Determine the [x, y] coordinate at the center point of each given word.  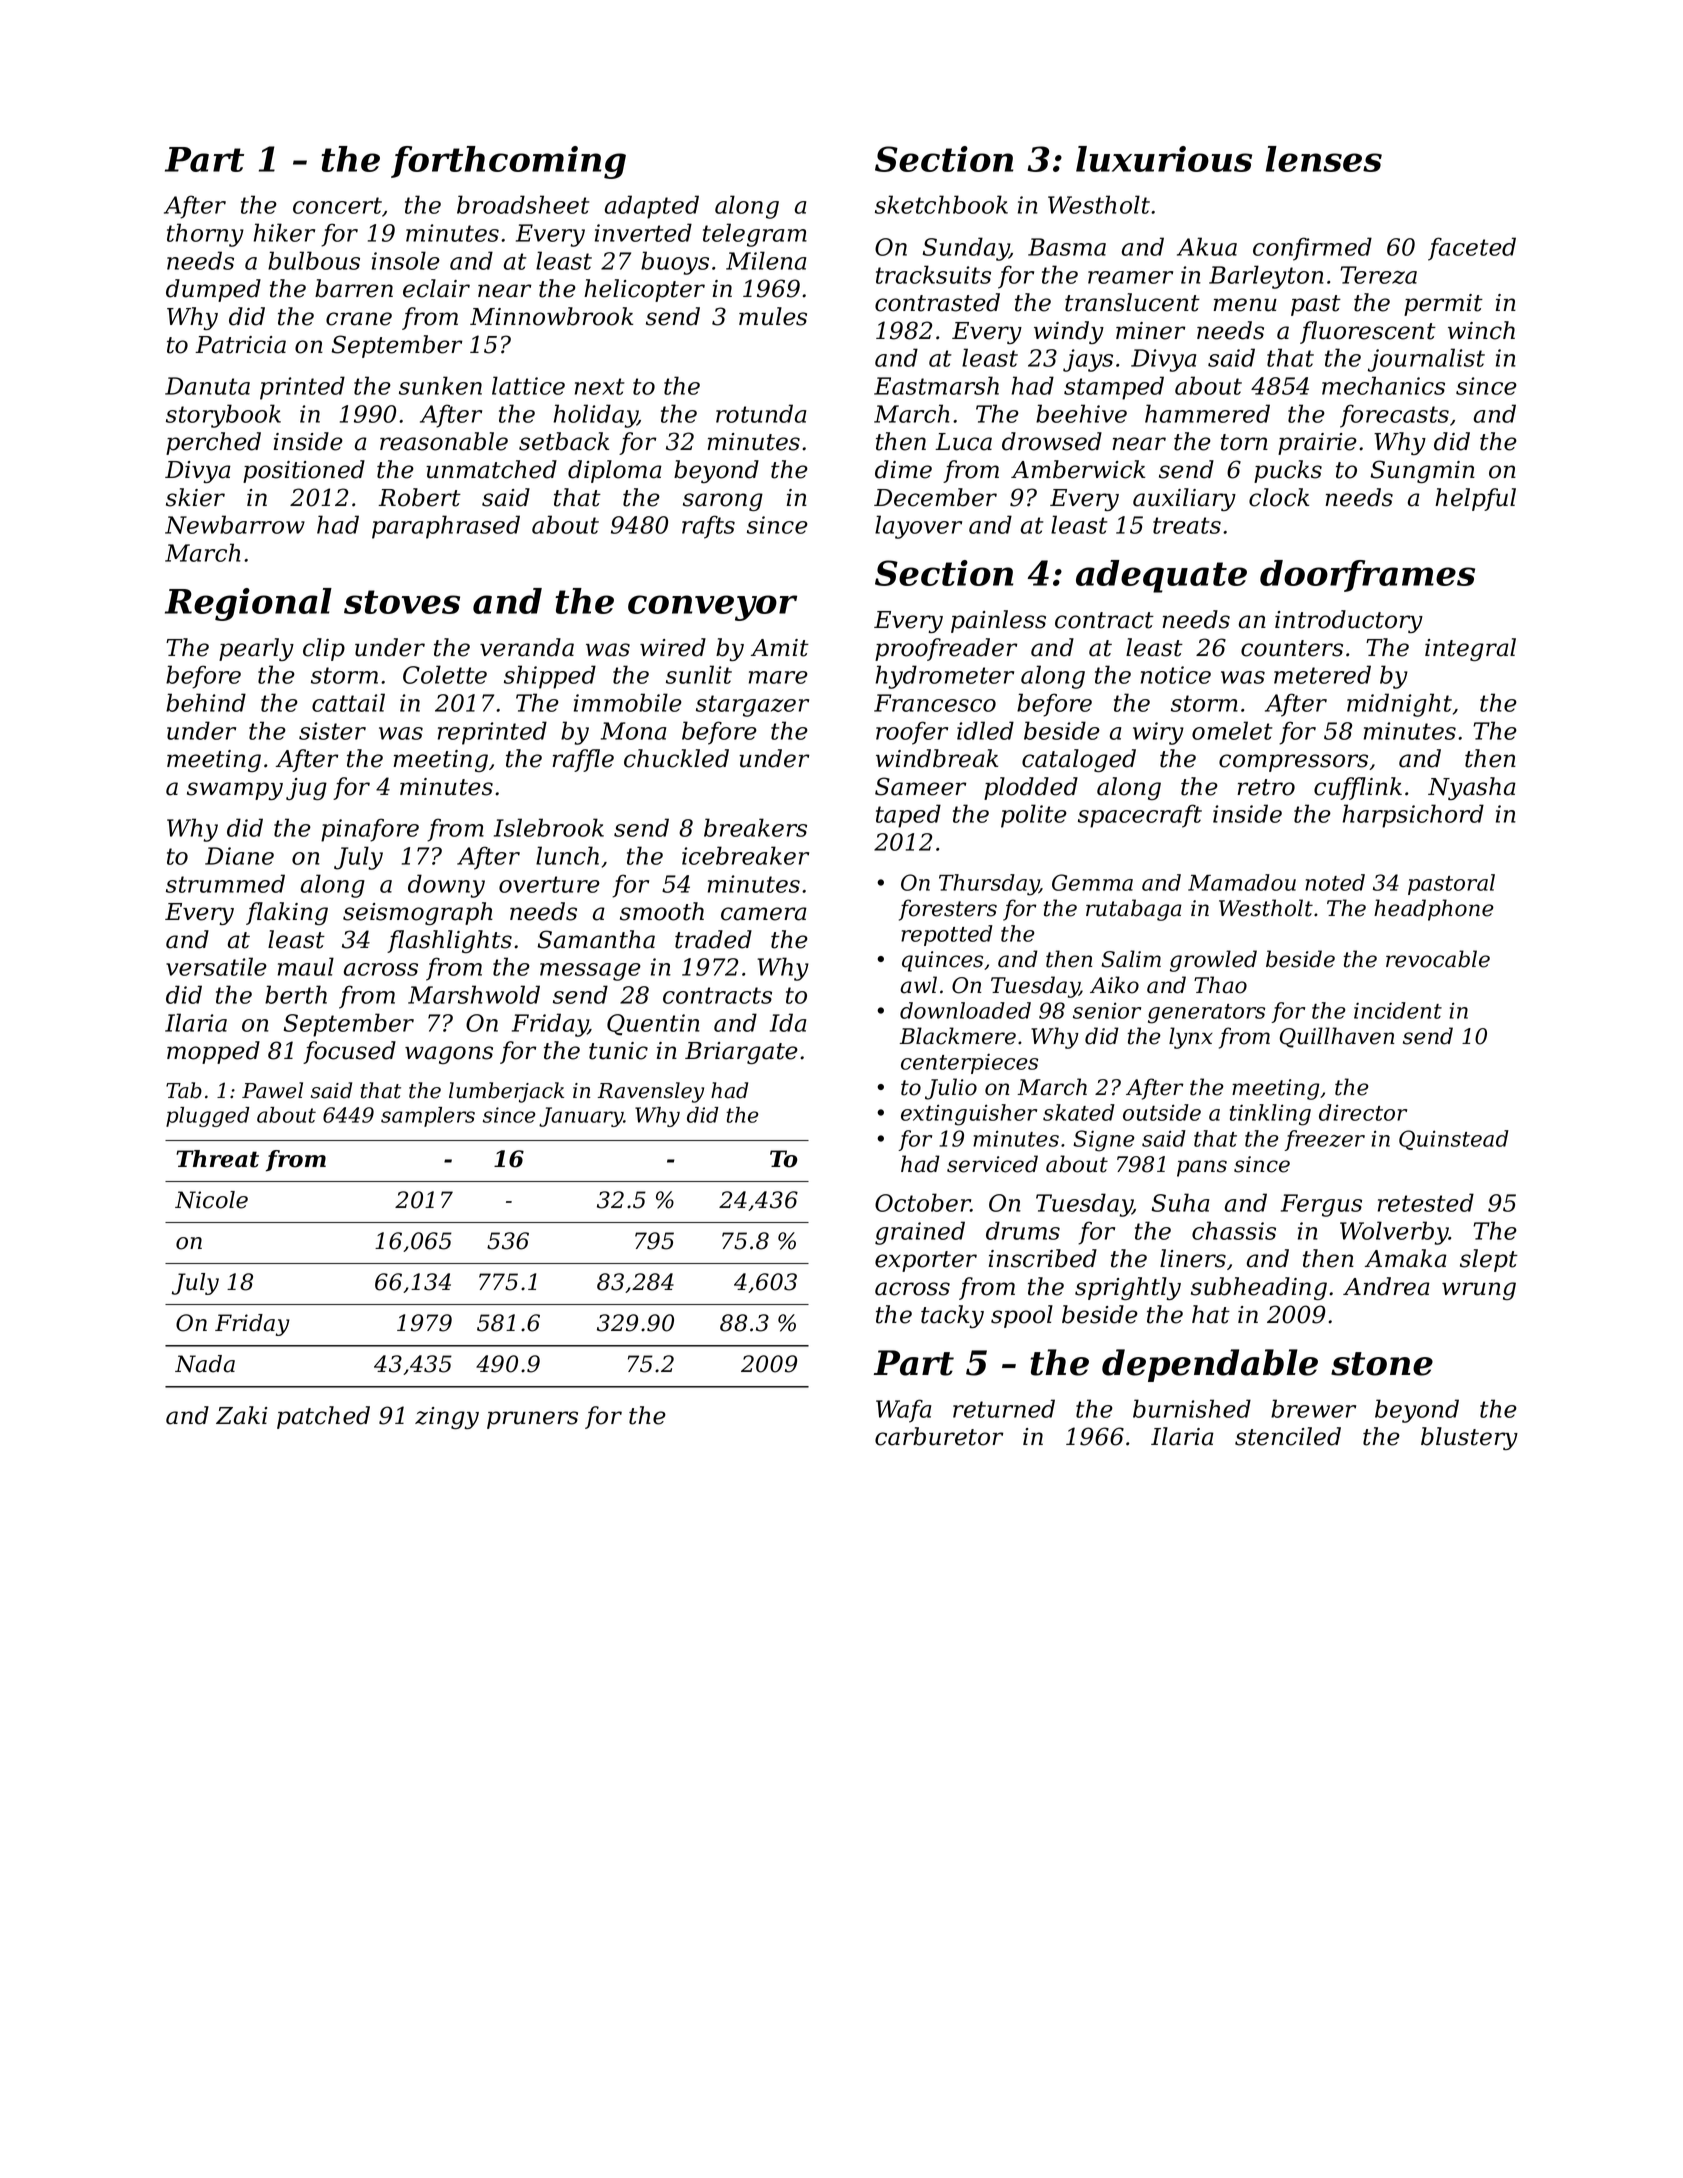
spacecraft [1140, 816]
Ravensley [651, 1092]
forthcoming [508, 162]
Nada [205, 1364]
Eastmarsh [936, 385]
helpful [1475, 499]
